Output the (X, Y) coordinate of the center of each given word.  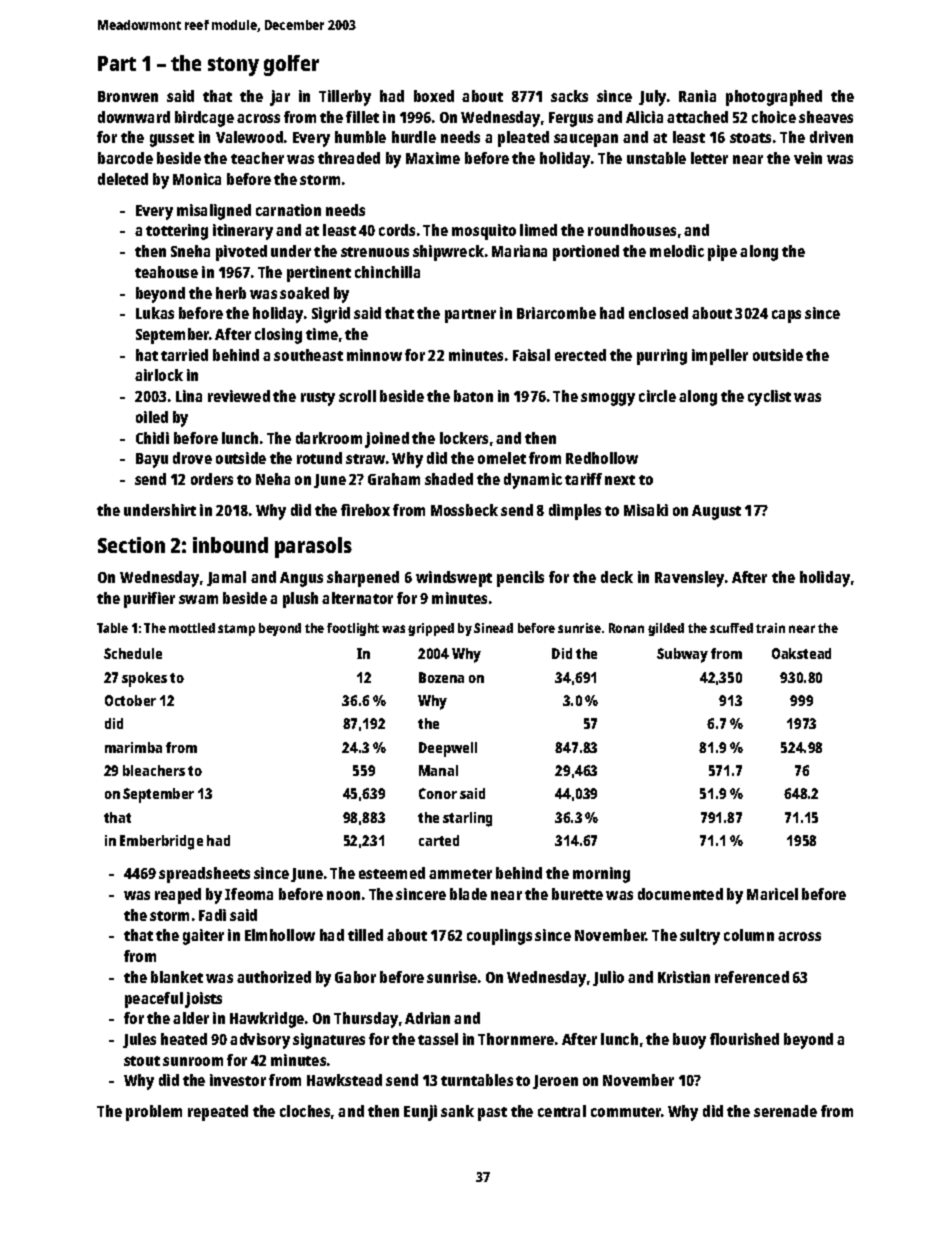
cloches (305, 1111)
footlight (353, 629)
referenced (752, 977)
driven (831, 137)
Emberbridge (161, 842)
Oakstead (801, 653)
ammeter (460, 874)
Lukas (155, 313)
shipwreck (448, 253)
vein (808, 158)
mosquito (484, 232)
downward (134, 117)
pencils (520, 579)
